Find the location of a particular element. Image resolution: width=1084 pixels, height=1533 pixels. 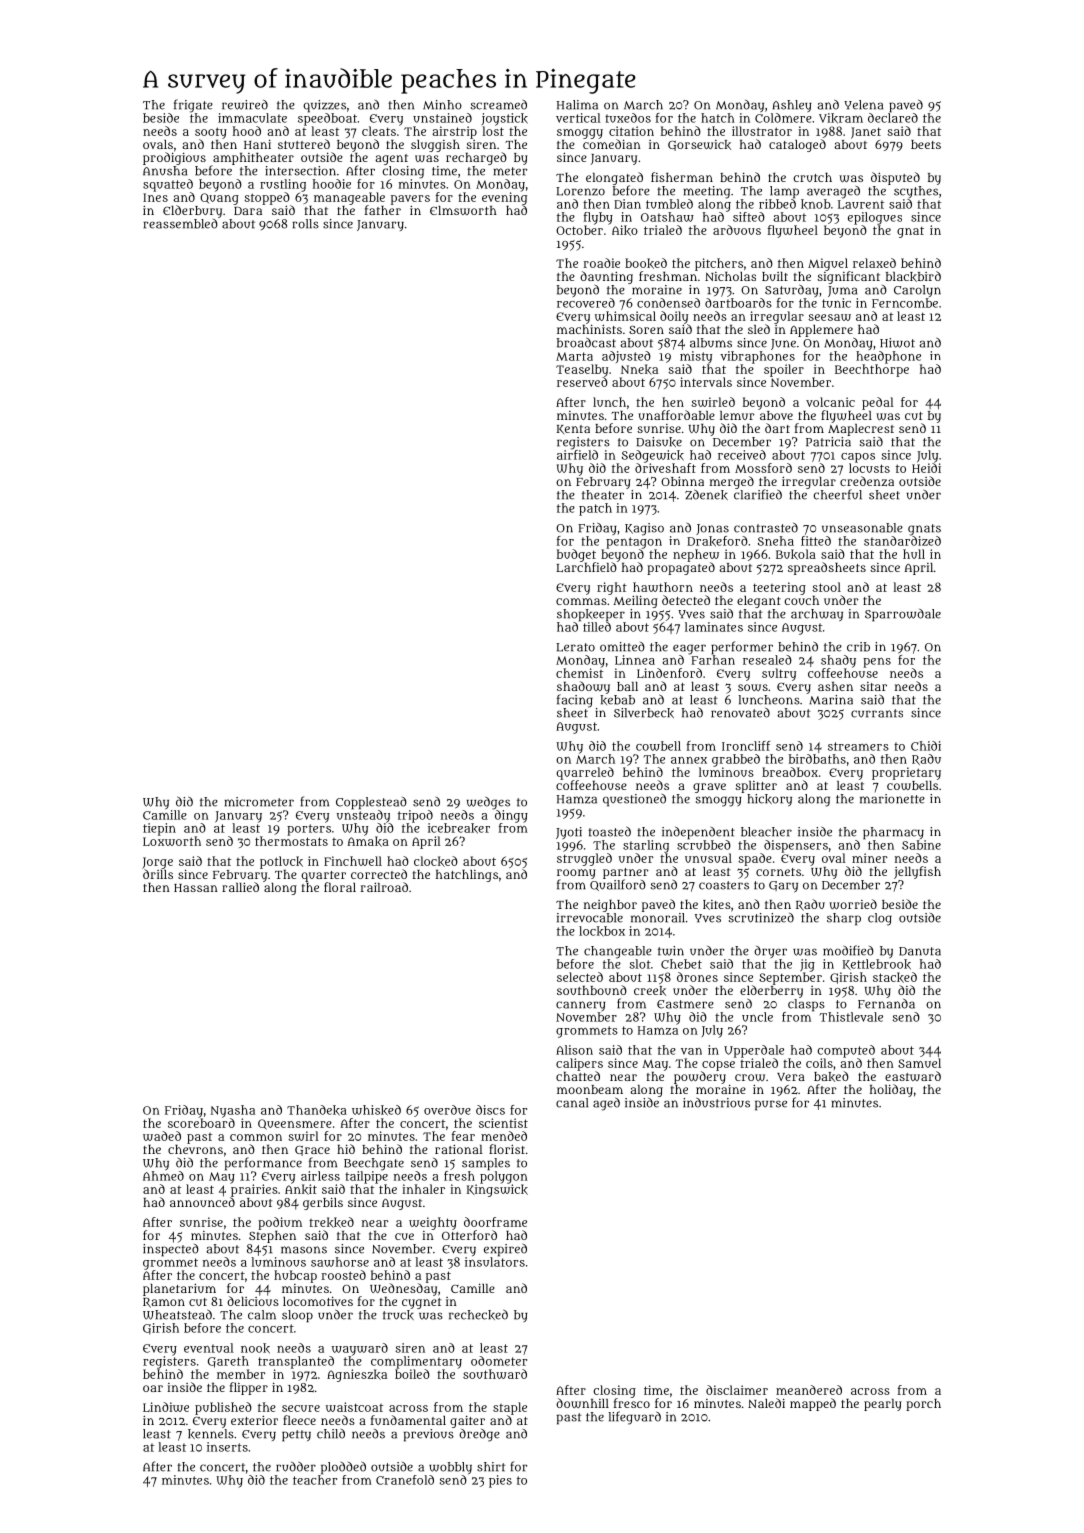

teacher is located at coordinates (315, 1480).
